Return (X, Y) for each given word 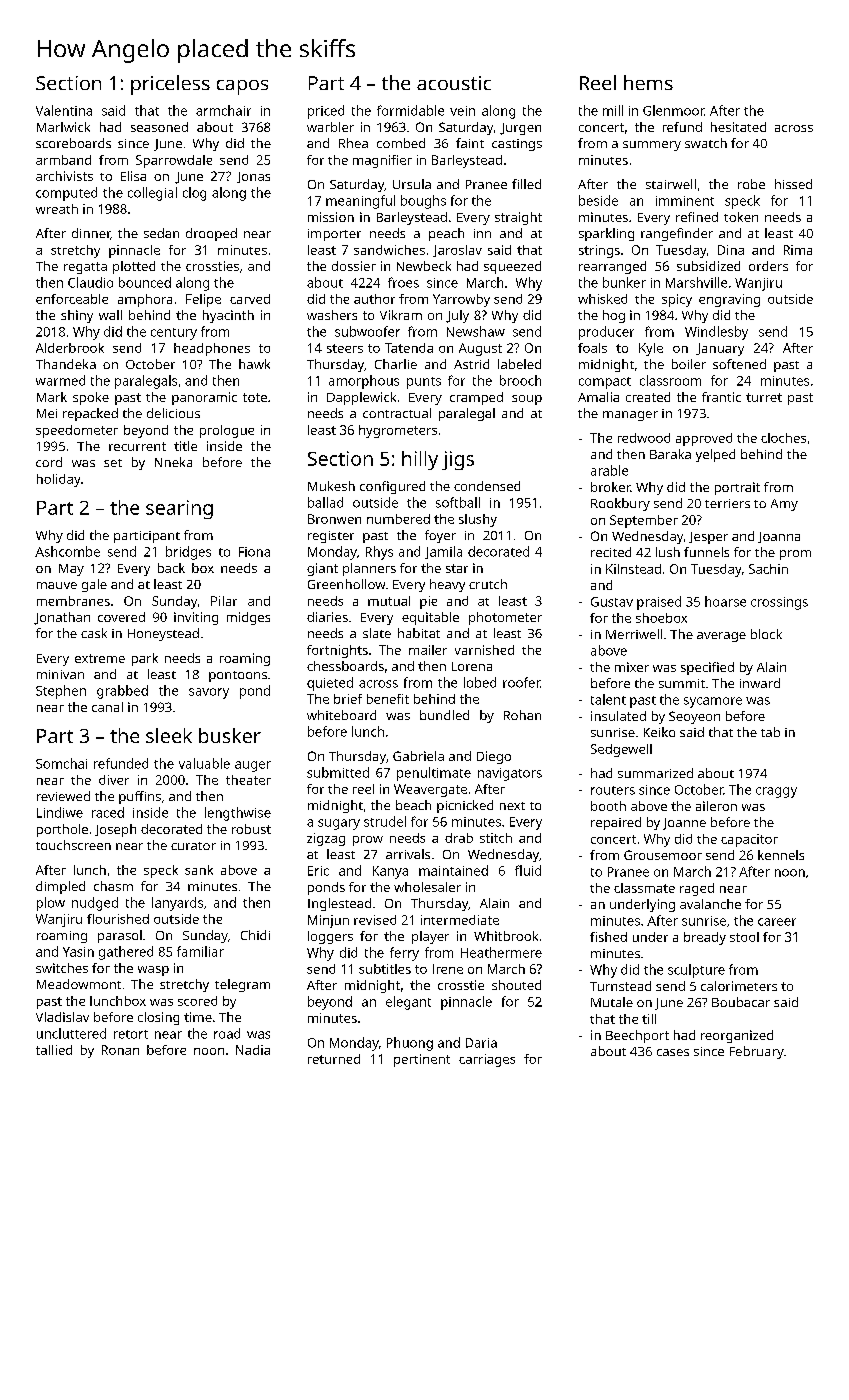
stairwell (671, 184)
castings (517, 145)
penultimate (434, 774)
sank (199, 870)
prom (795, 555)
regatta (85, 268)
